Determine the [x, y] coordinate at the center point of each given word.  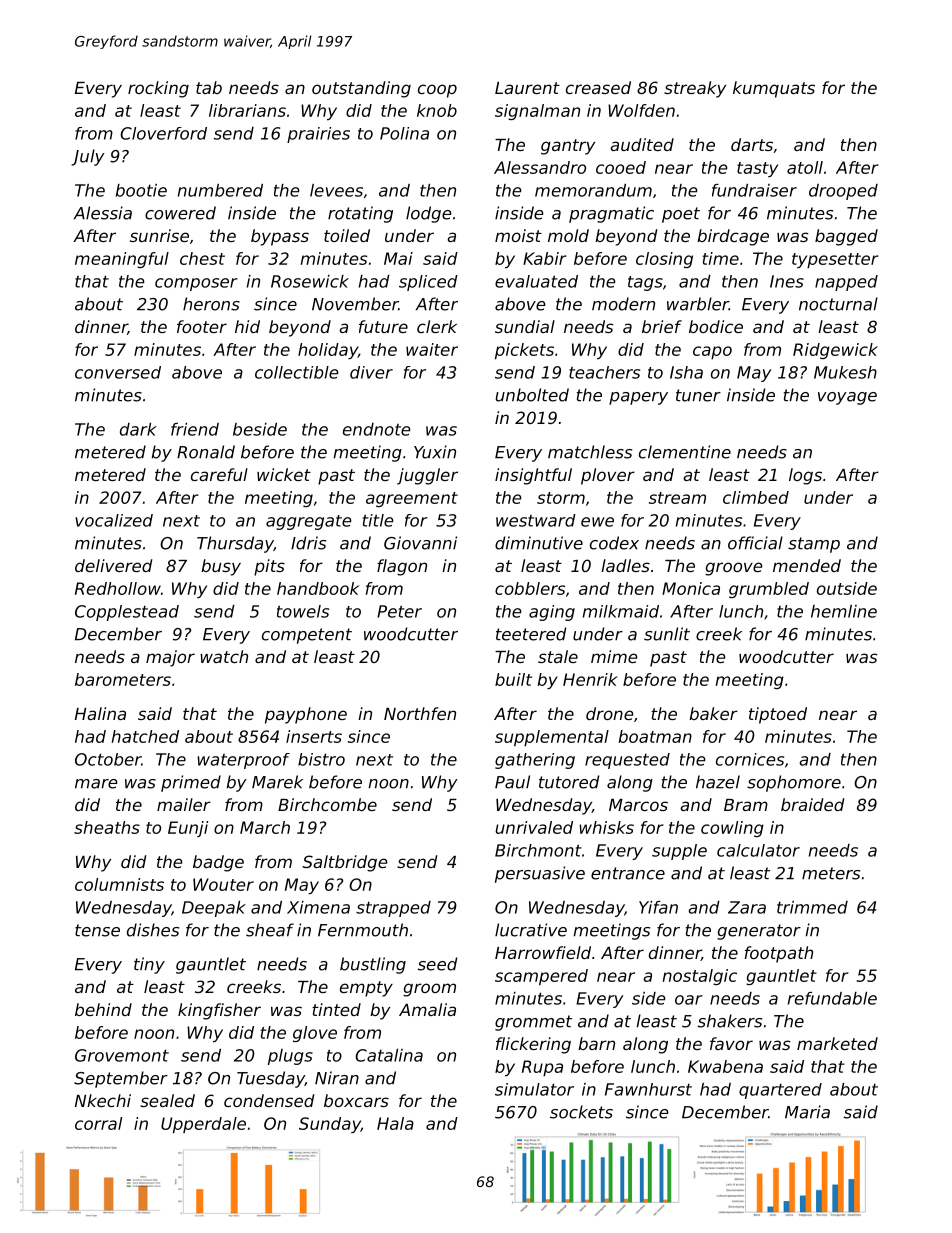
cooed [621, 167]
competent [307, 636]
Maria [807, 1112]
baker [713, 713]
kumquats [774, 89]
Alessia [103, 213]
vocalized [114, 520]
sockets [581, 1112]
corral [98, 1123]
